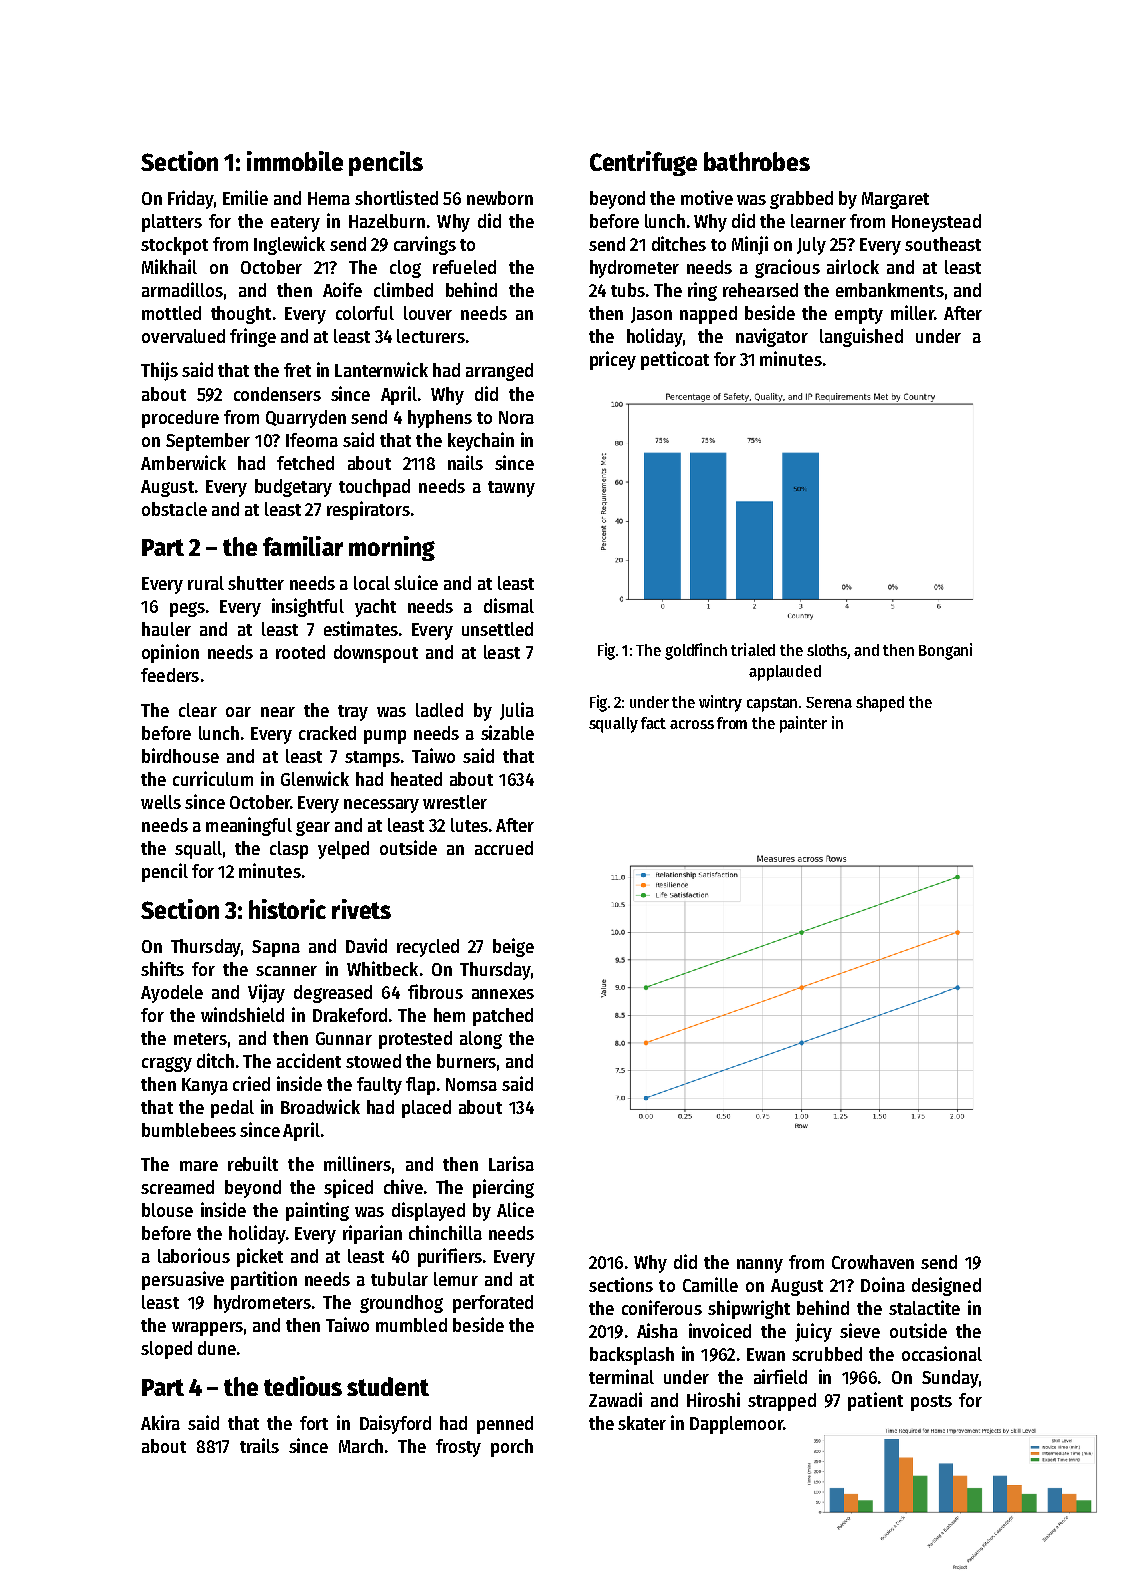  What do you see at coordinates (511, 1163) in the image?
I see `Larisa` at bounding box center [511, 1163].
